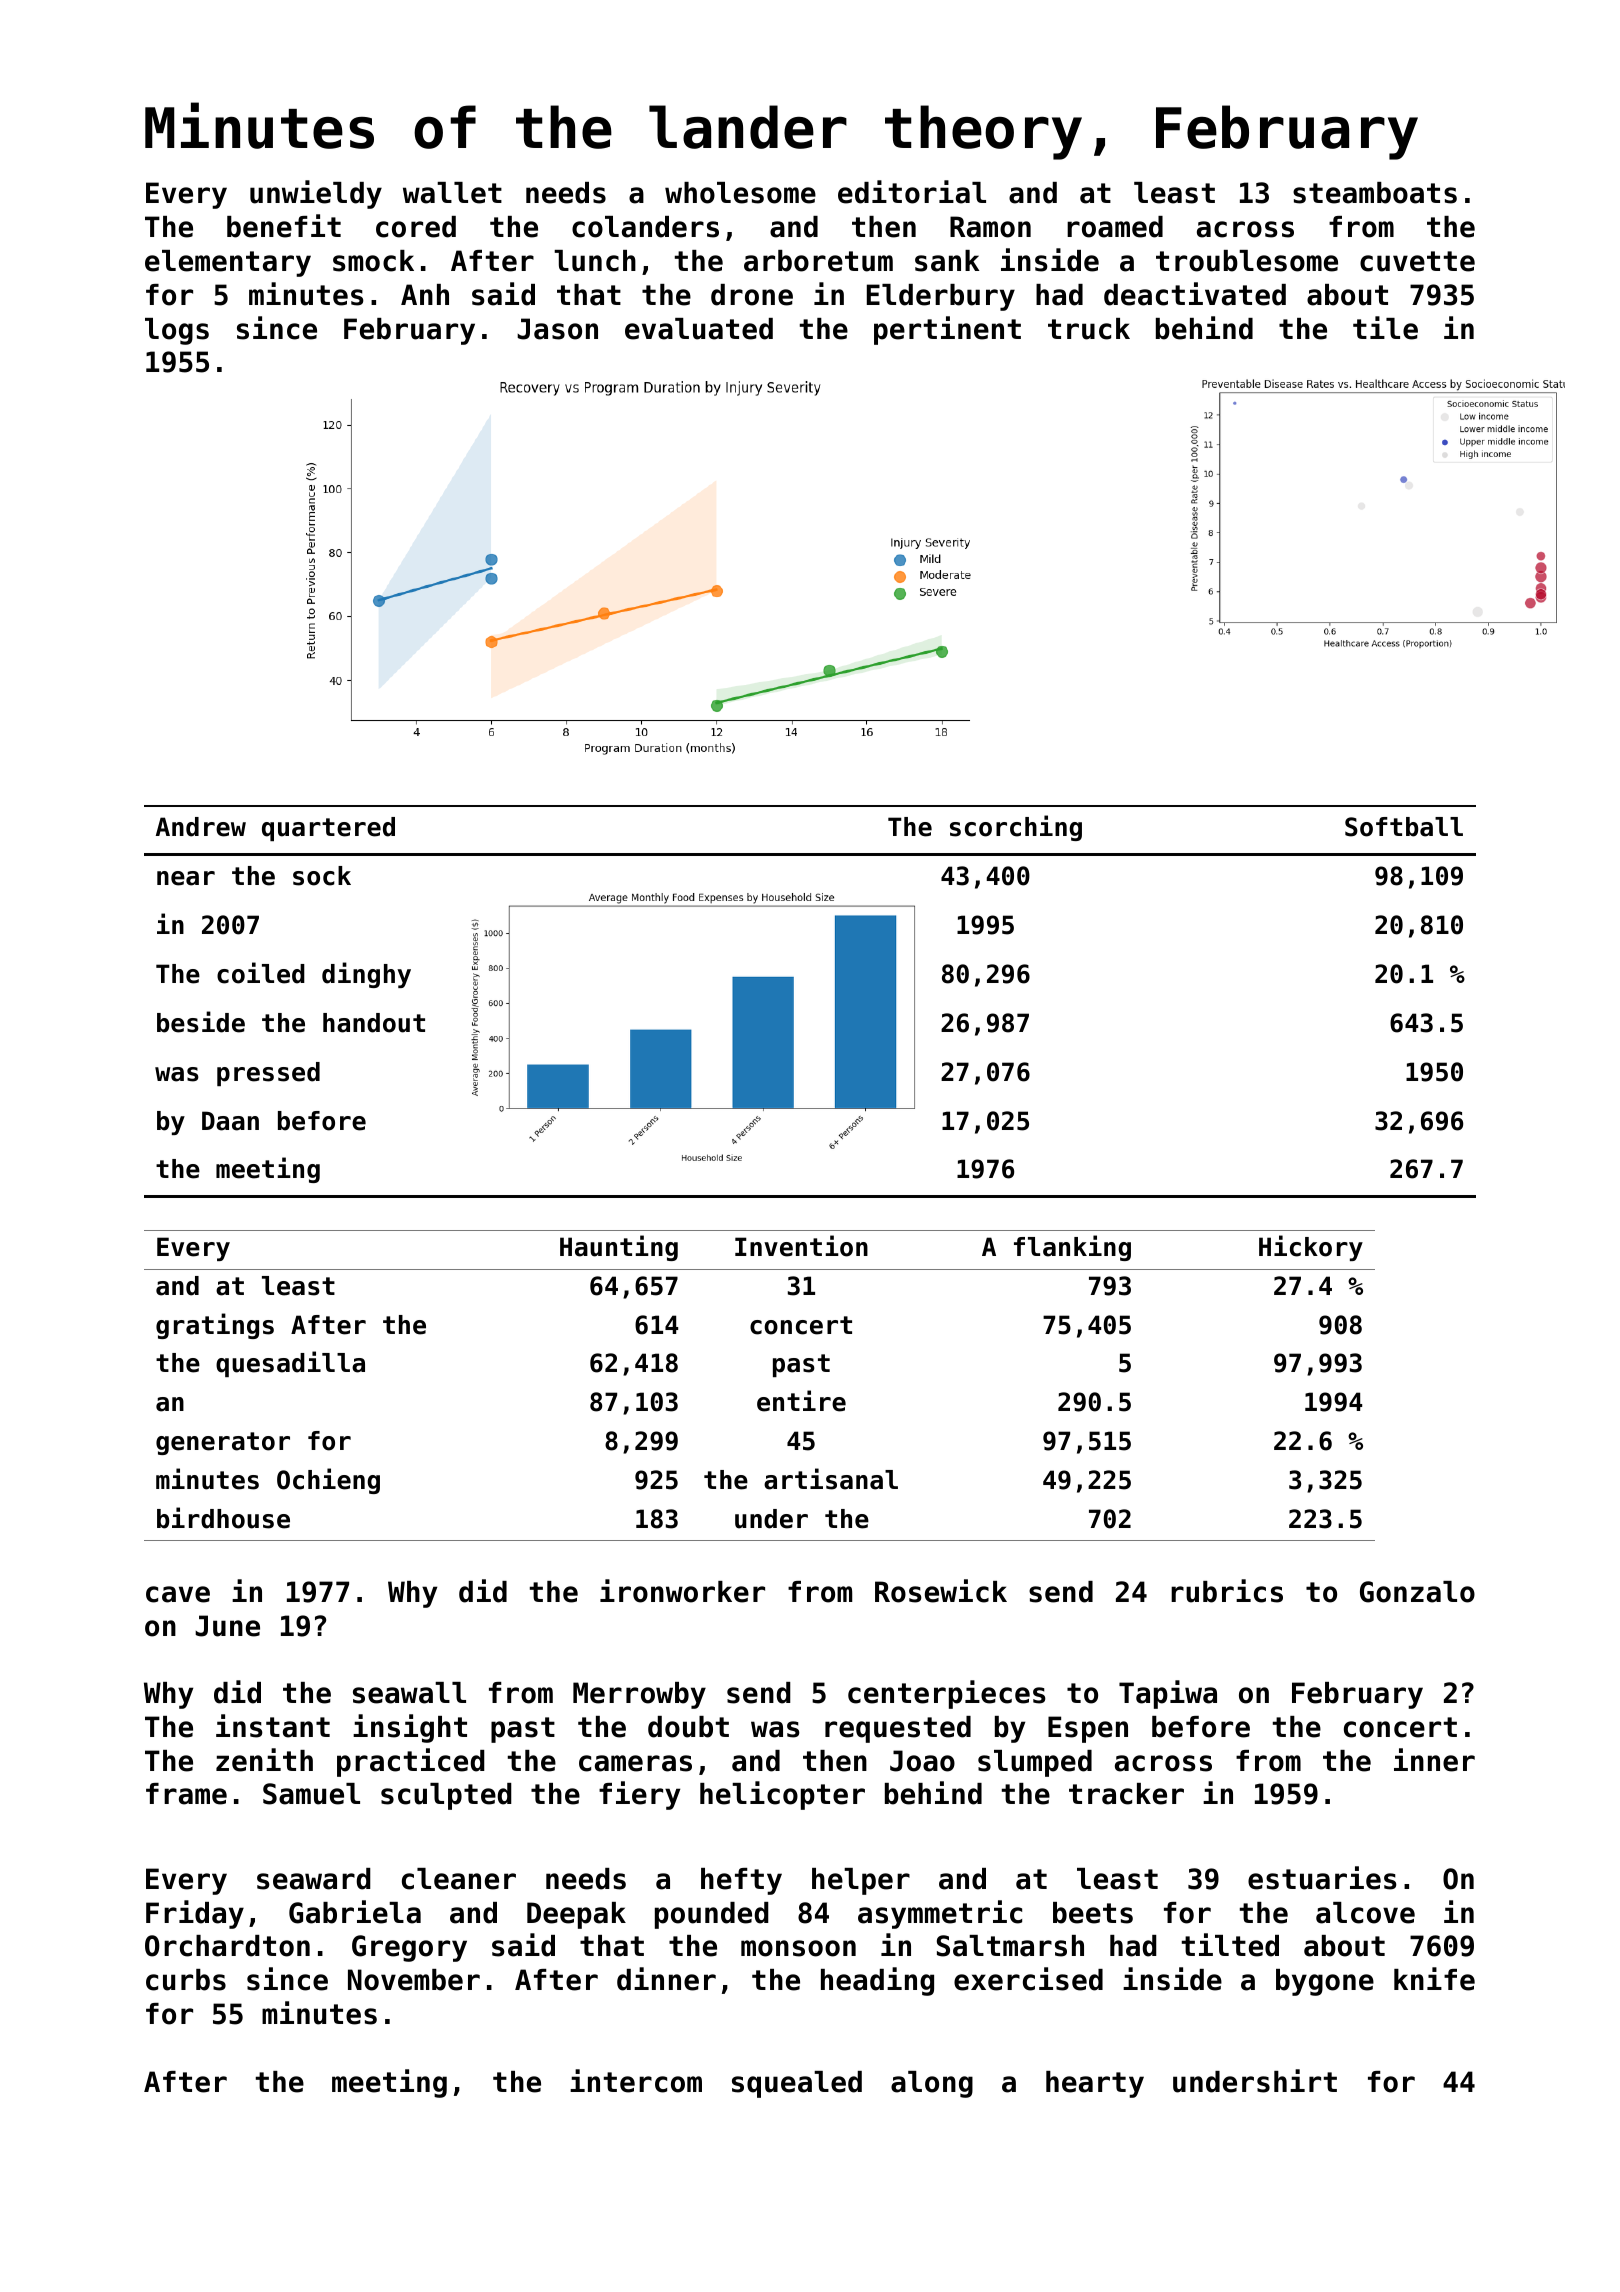 The image size is (1620, 2292). Describe the element at coordinates (201, 827) in the screenshot. I see `Andrew` at that location.
